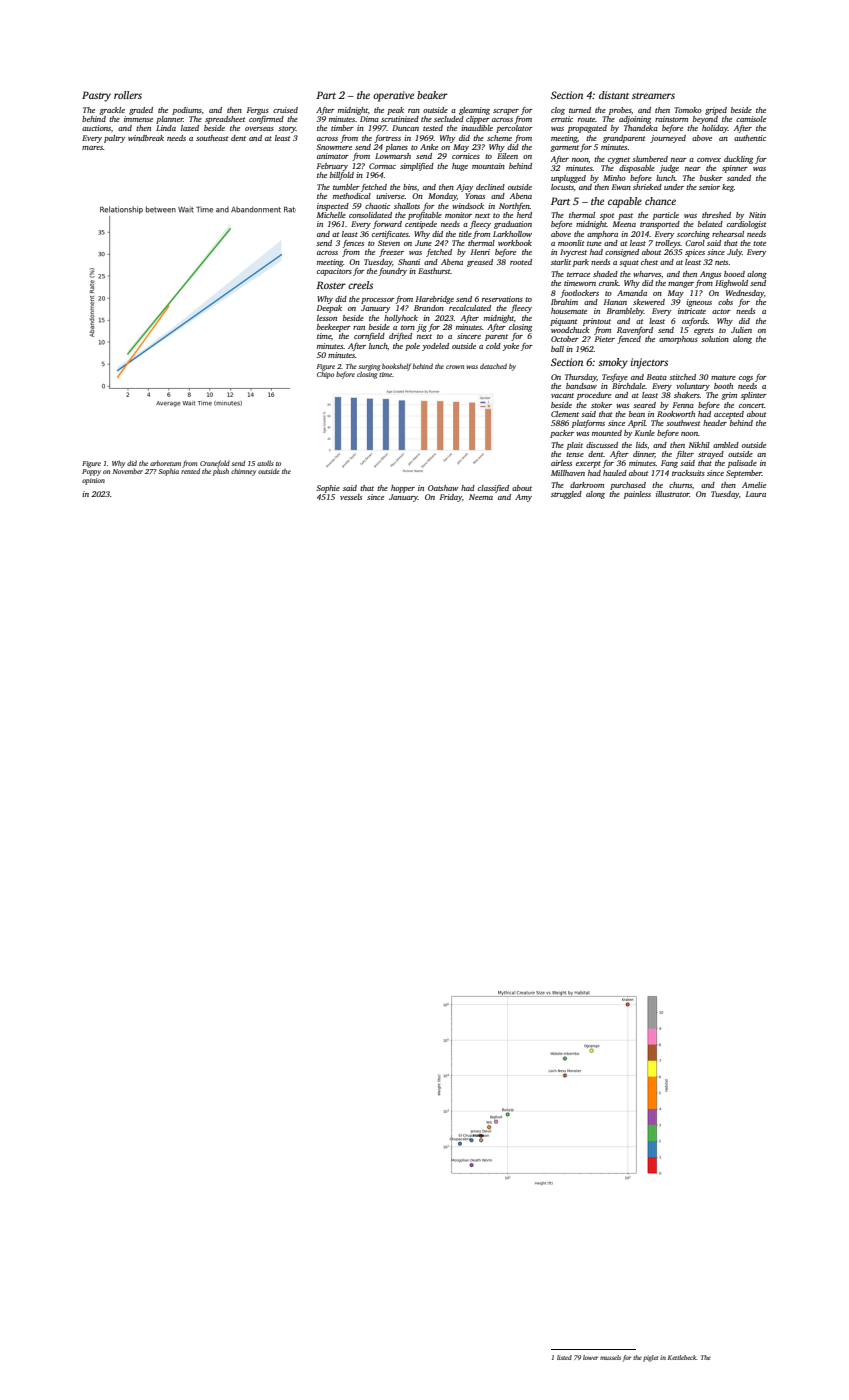  What do you see at coordinates (351, 497) in the screenshot?
I see `vessels` at bounding box center [351, 497].
